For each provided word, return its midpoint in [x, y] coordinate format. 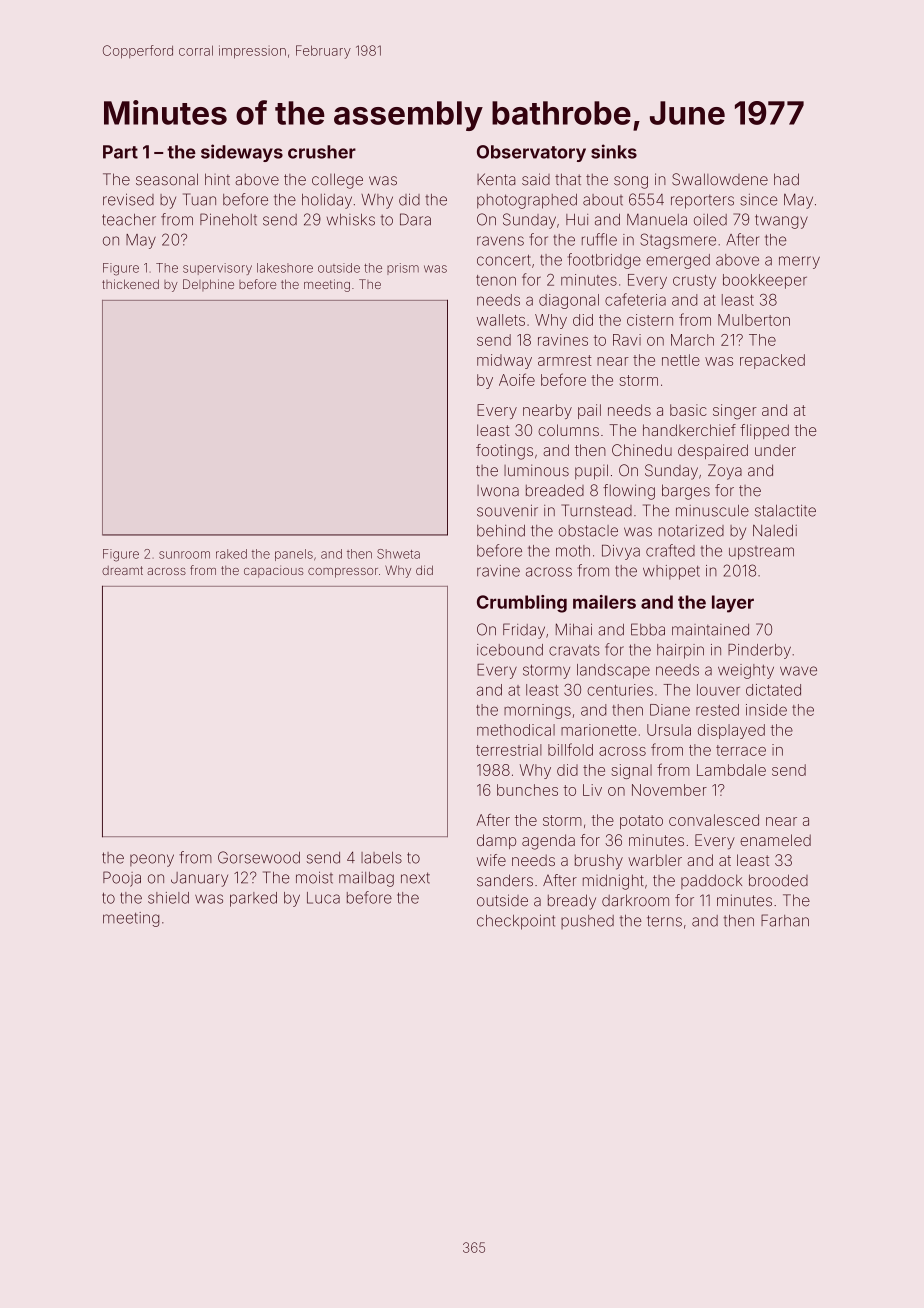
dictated [773, 690]
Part [120, 152]
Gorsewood [259, 857]
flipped [764, 431]
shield [168, 898]
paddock [711, 881]
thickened [130, 284]
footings [504, 452]
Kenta [496, 179]
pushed [587, 922]
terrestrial [509, 750]
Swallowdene [720, 179]
